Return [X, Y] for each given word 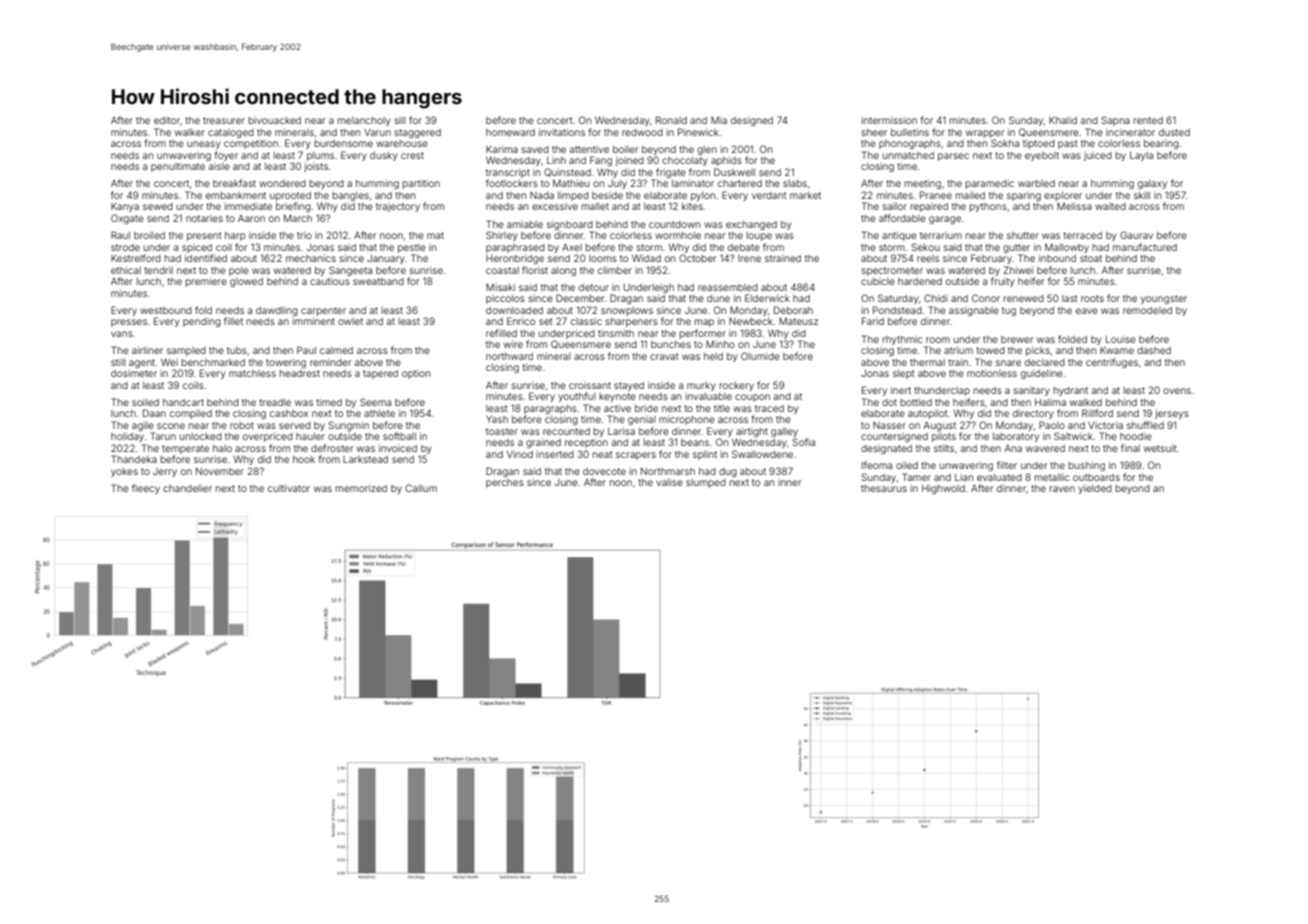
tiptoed [1039, 144]
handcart [183, 402]
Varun [377, 132]
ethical [126, 270]
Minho [720, 344]
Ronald [671, 120]
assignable [974, 311]
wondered [282, 183]
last [1070, 298]
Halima [1050, 402]
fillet [233, 321]
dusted [1174, 132]
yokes [124, 472]
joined [629, 161]
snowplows [627, 311]
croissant [590, 385]
